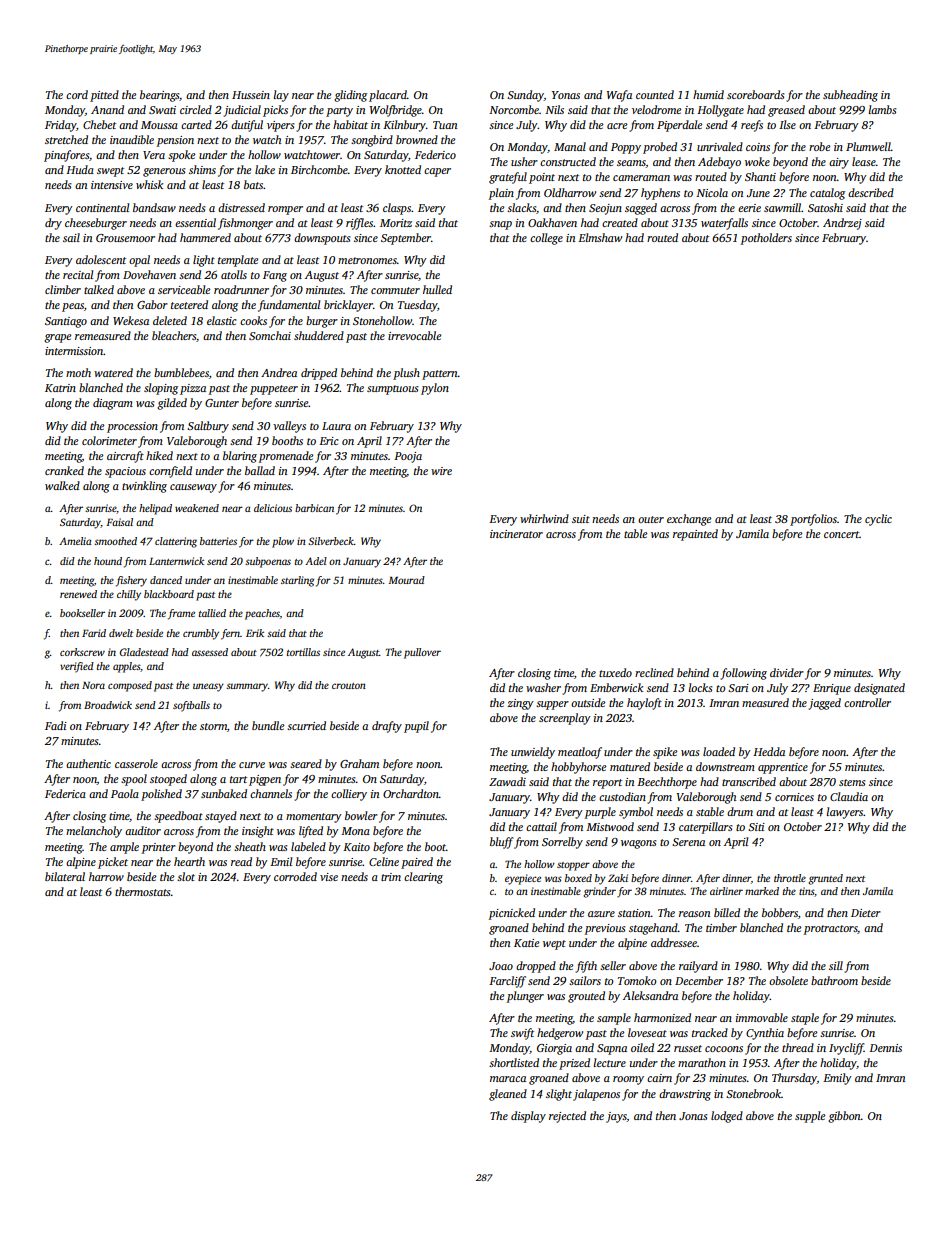  Describe the element at coordinates (247, 687) in the document. I see `summary` at that location.
